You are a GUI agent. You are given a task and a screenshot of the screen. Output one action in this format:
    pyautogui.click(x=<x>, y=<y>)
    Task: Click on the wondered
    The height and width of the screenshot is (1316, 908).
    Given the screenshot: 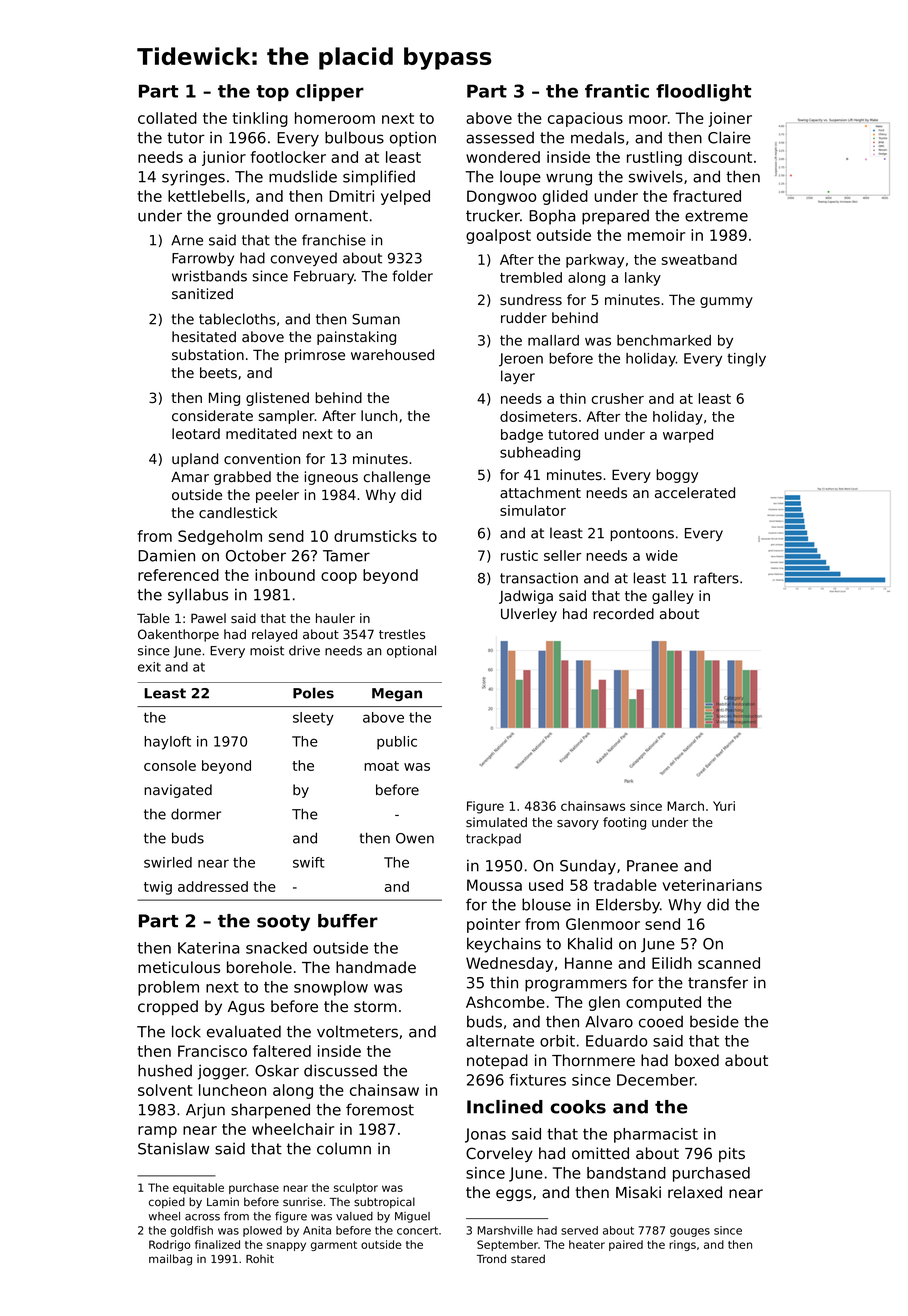 What is the action you would take?
    pyautogui.click(x=503, y=157)
